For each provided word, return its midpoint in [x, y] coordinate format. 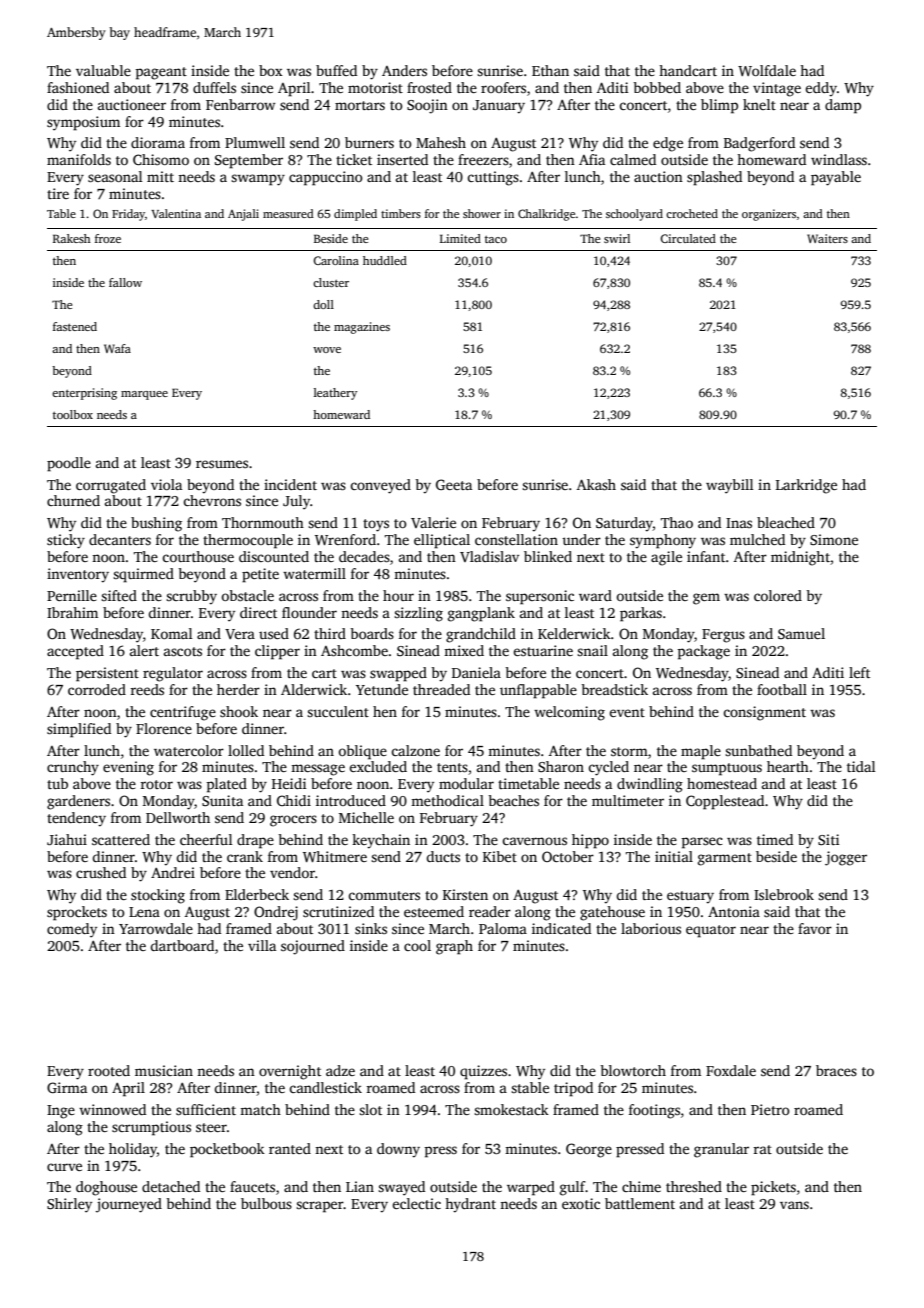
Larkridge [806, 486]
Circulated [688, 238]
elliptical [442, 541]
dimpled [355, 215]
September [249, 161]
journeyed [129, 1205]
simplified [79, 730]
